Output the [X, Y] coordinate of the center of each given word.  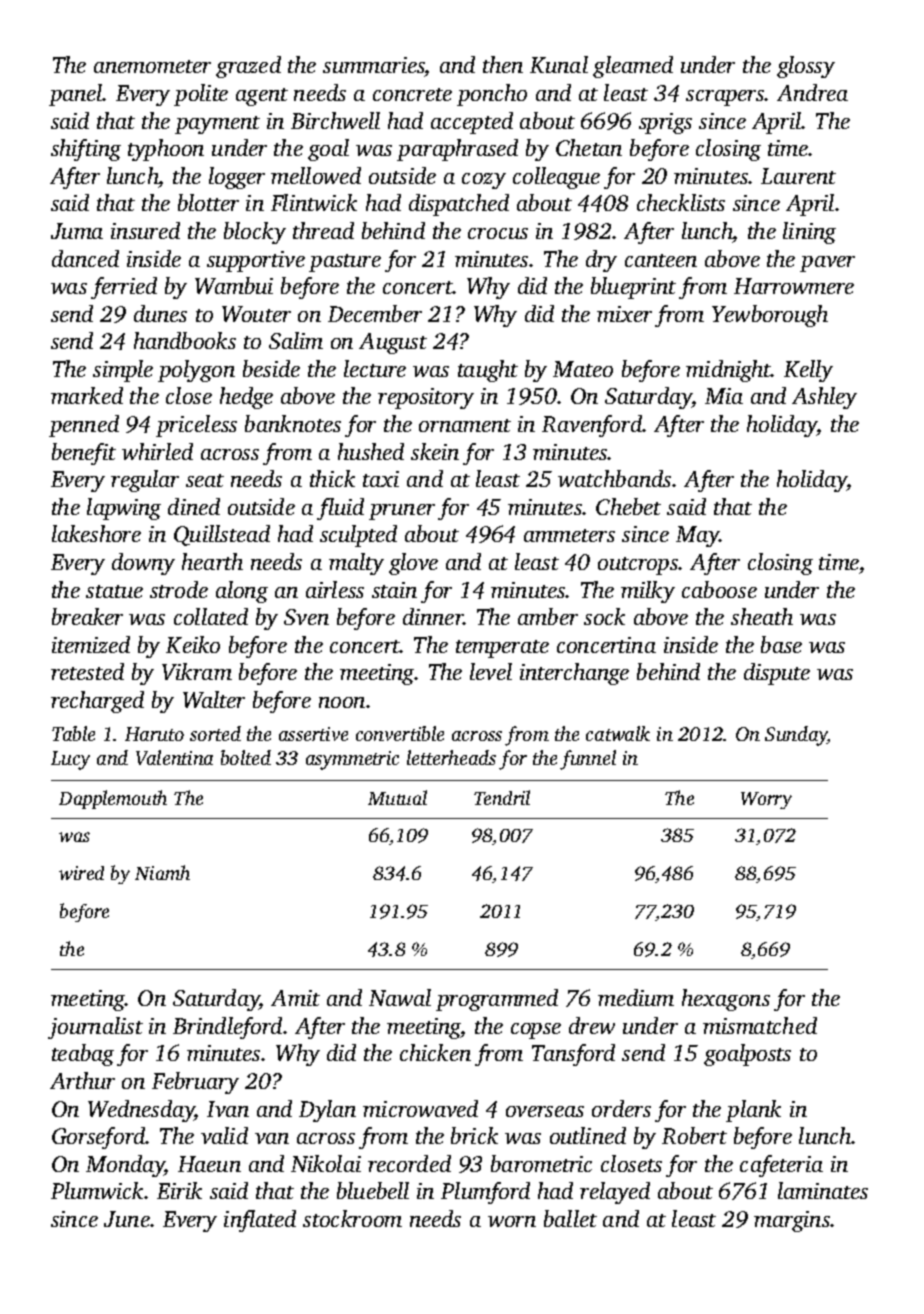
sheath [762, 616]
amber [548, 616]
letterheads [451, 757]
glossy [806, 67]
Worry [766, 800]
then [503, 64]
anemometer [152, 66]
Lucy [70, 760]
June [127, 1219]
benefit [84, 454]
